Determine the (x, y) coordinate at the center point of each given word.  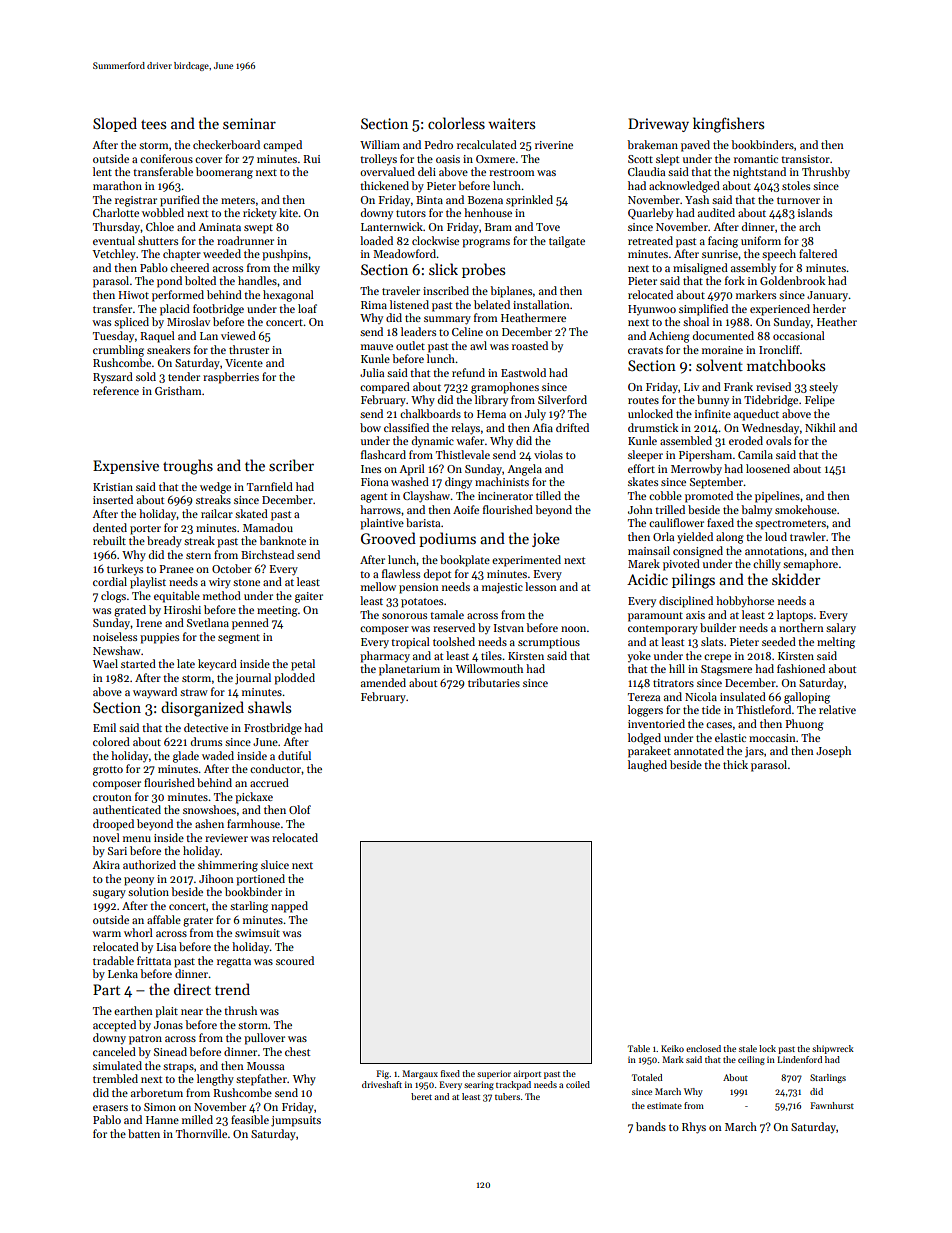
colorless (456, 123)
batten (144, 1133)
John (640, 509)
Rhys (694, 1128)
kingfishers (728, 125)
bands (651, 1126)
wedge (215, 488)
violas (548, 454)
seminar (249, 123)
